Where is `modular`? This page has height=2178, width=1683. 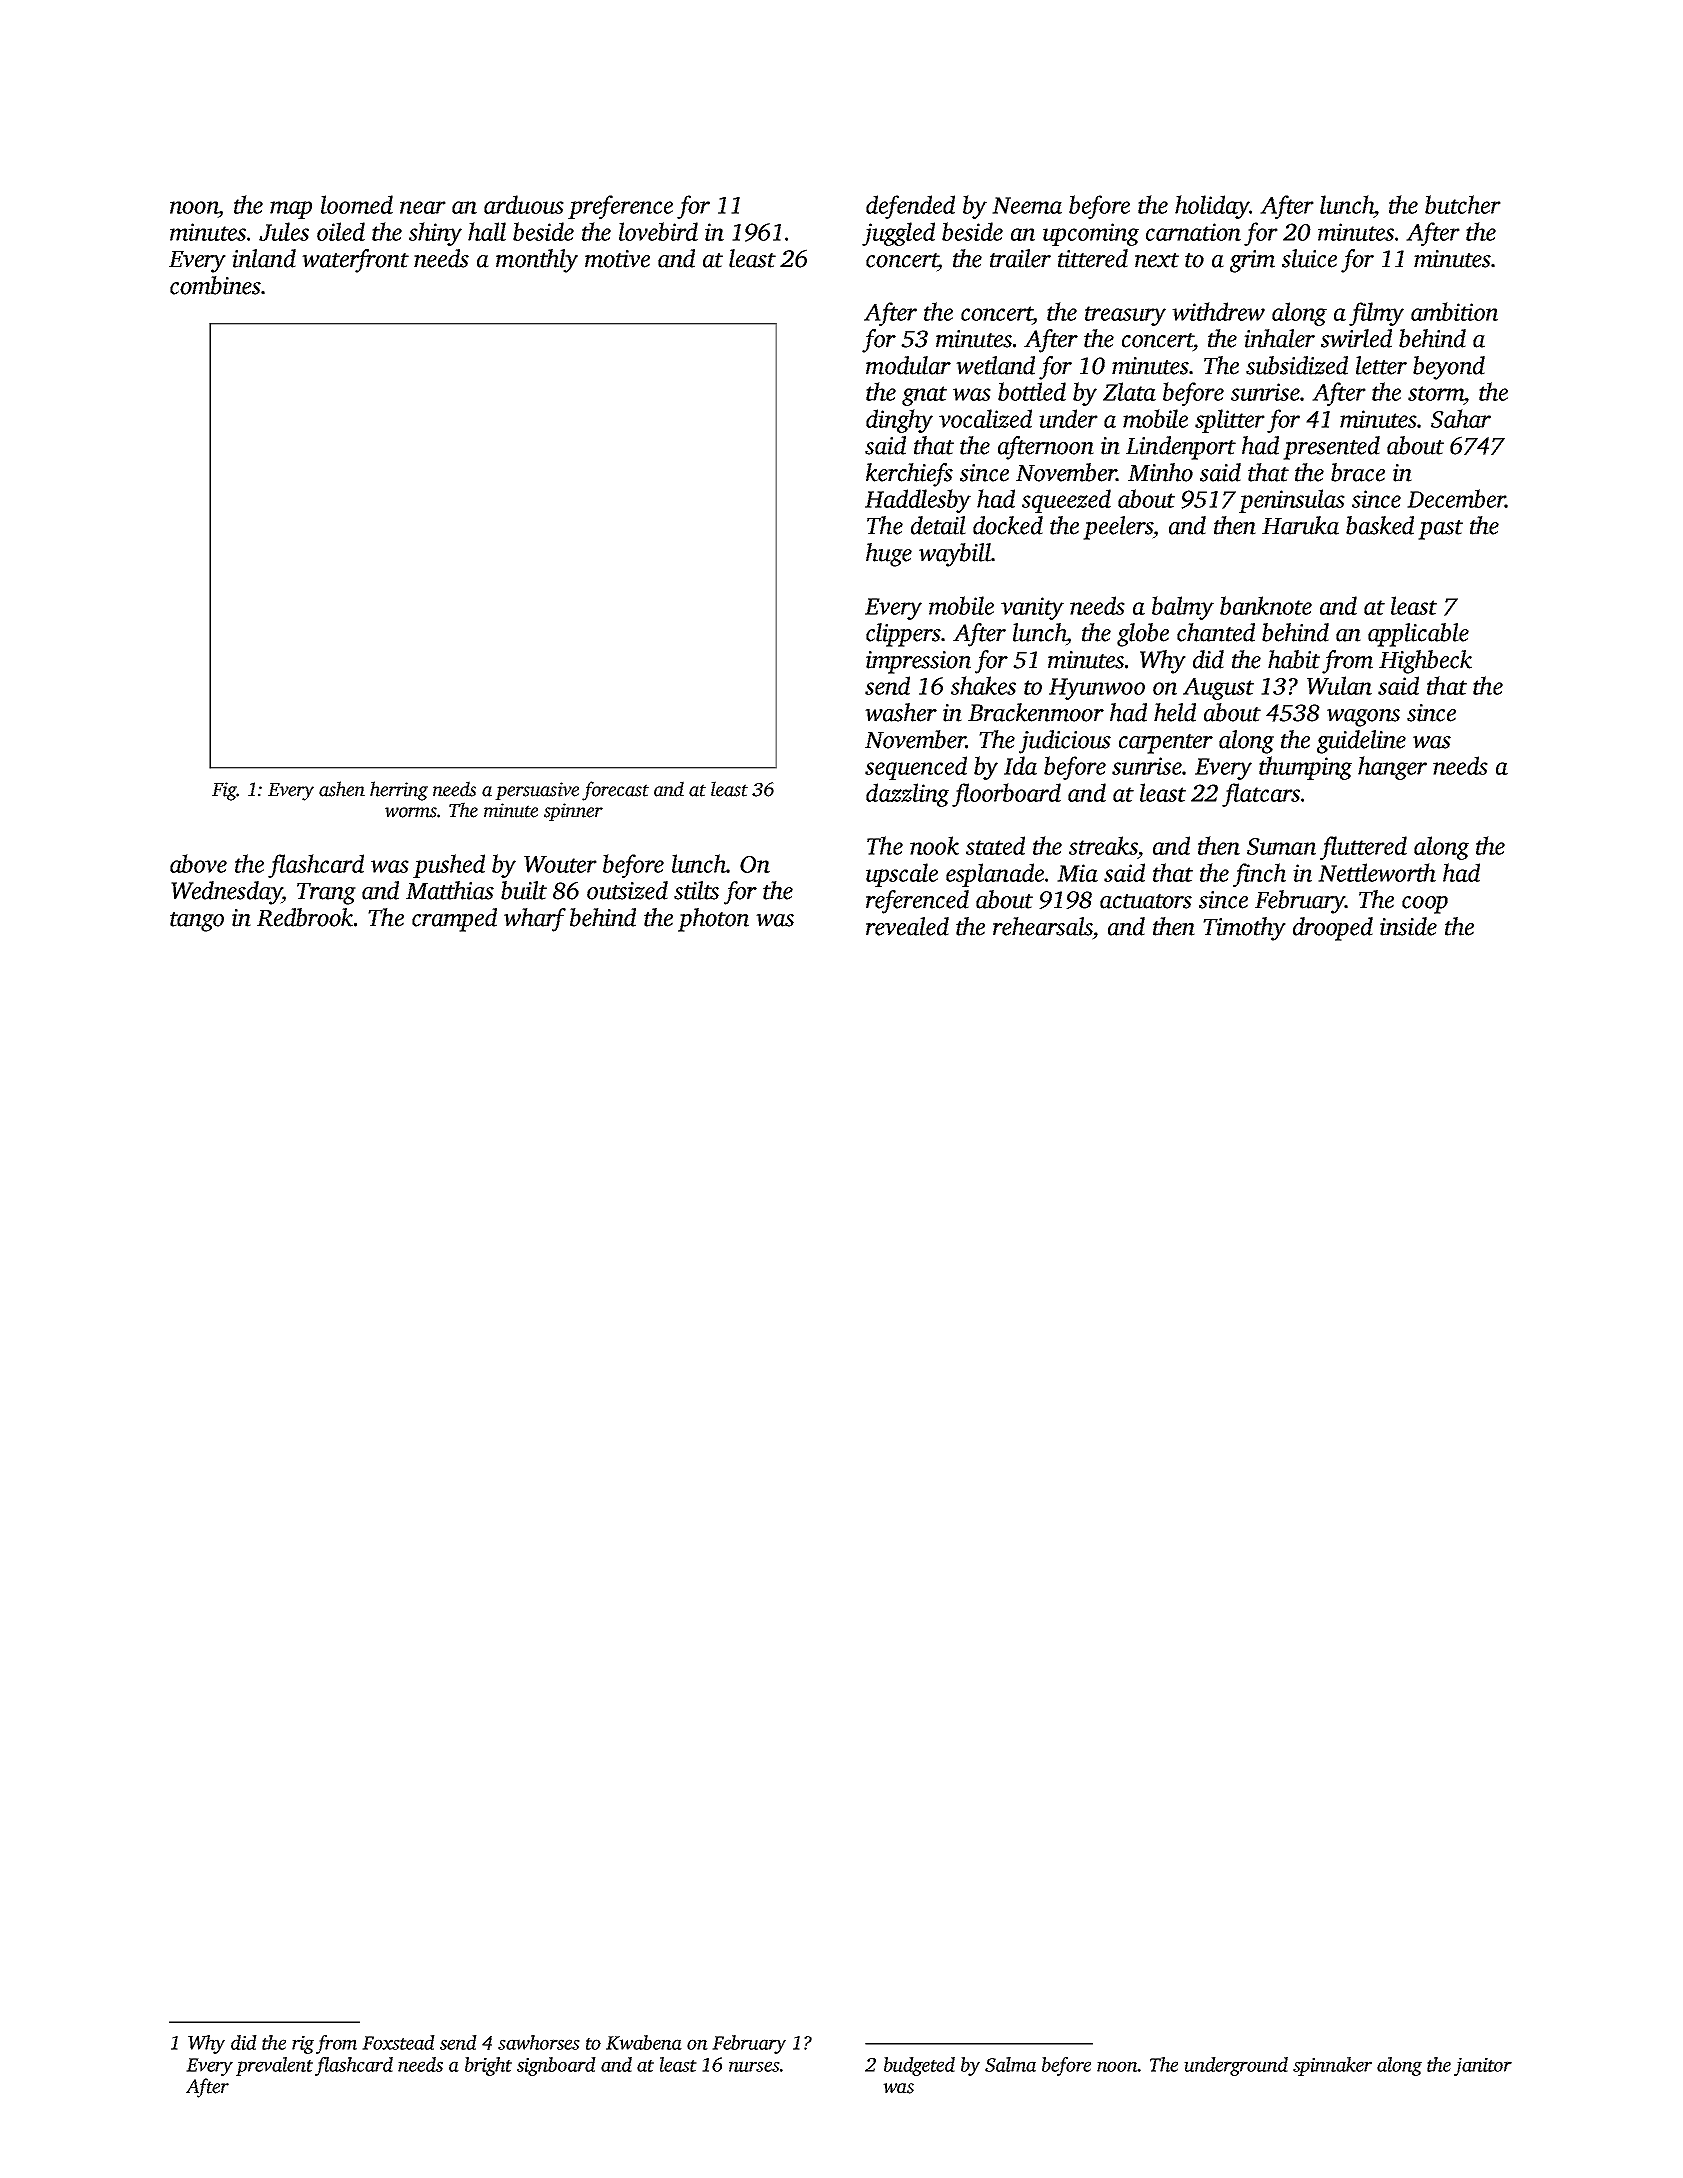 modular is located at coordinates (908, 365).
